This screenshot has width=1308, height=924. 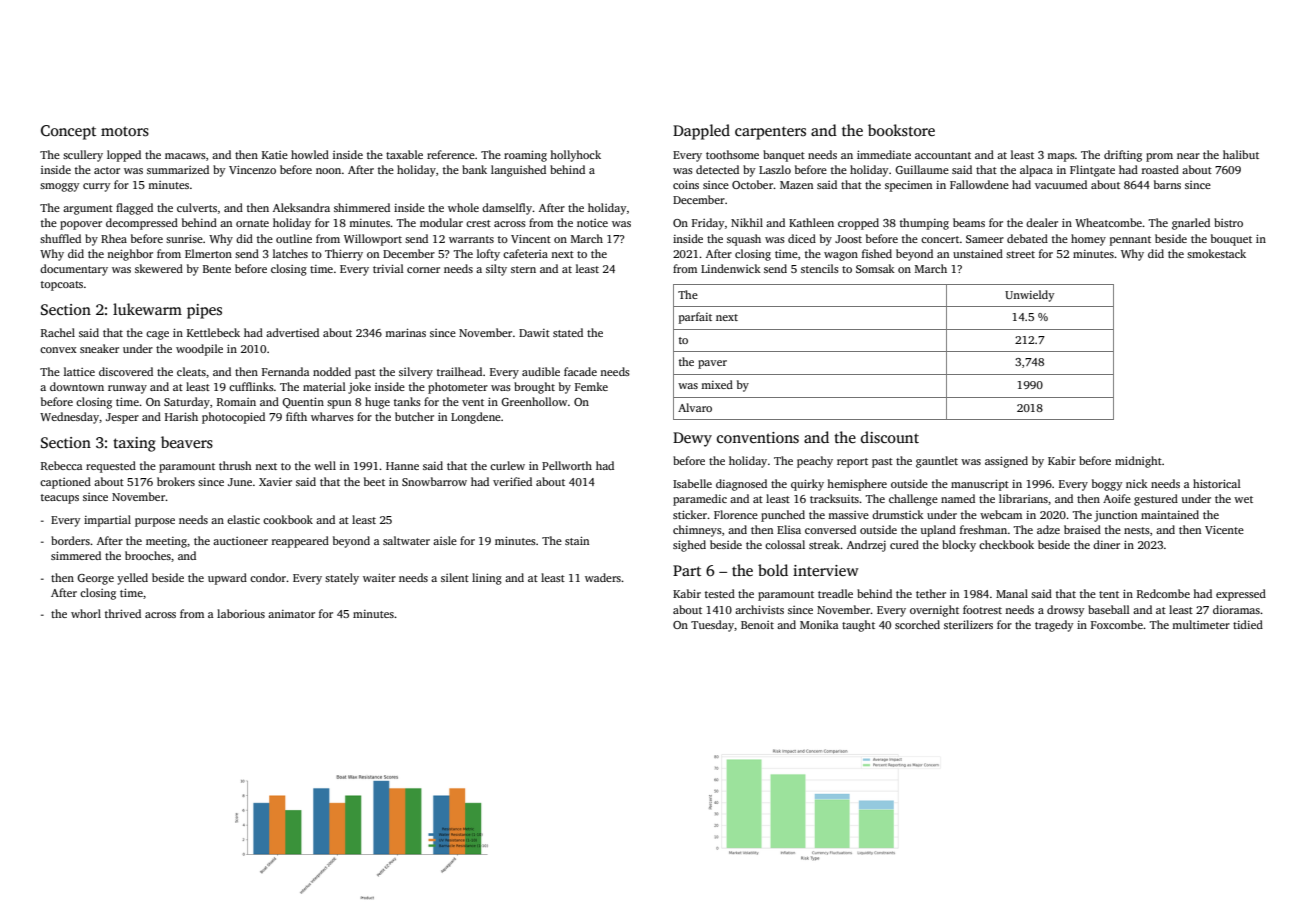 What do you see at coordinates (1108, 222) in the screenshot?
I see `Wheatcombe` at bounding box center [1108, 222].
